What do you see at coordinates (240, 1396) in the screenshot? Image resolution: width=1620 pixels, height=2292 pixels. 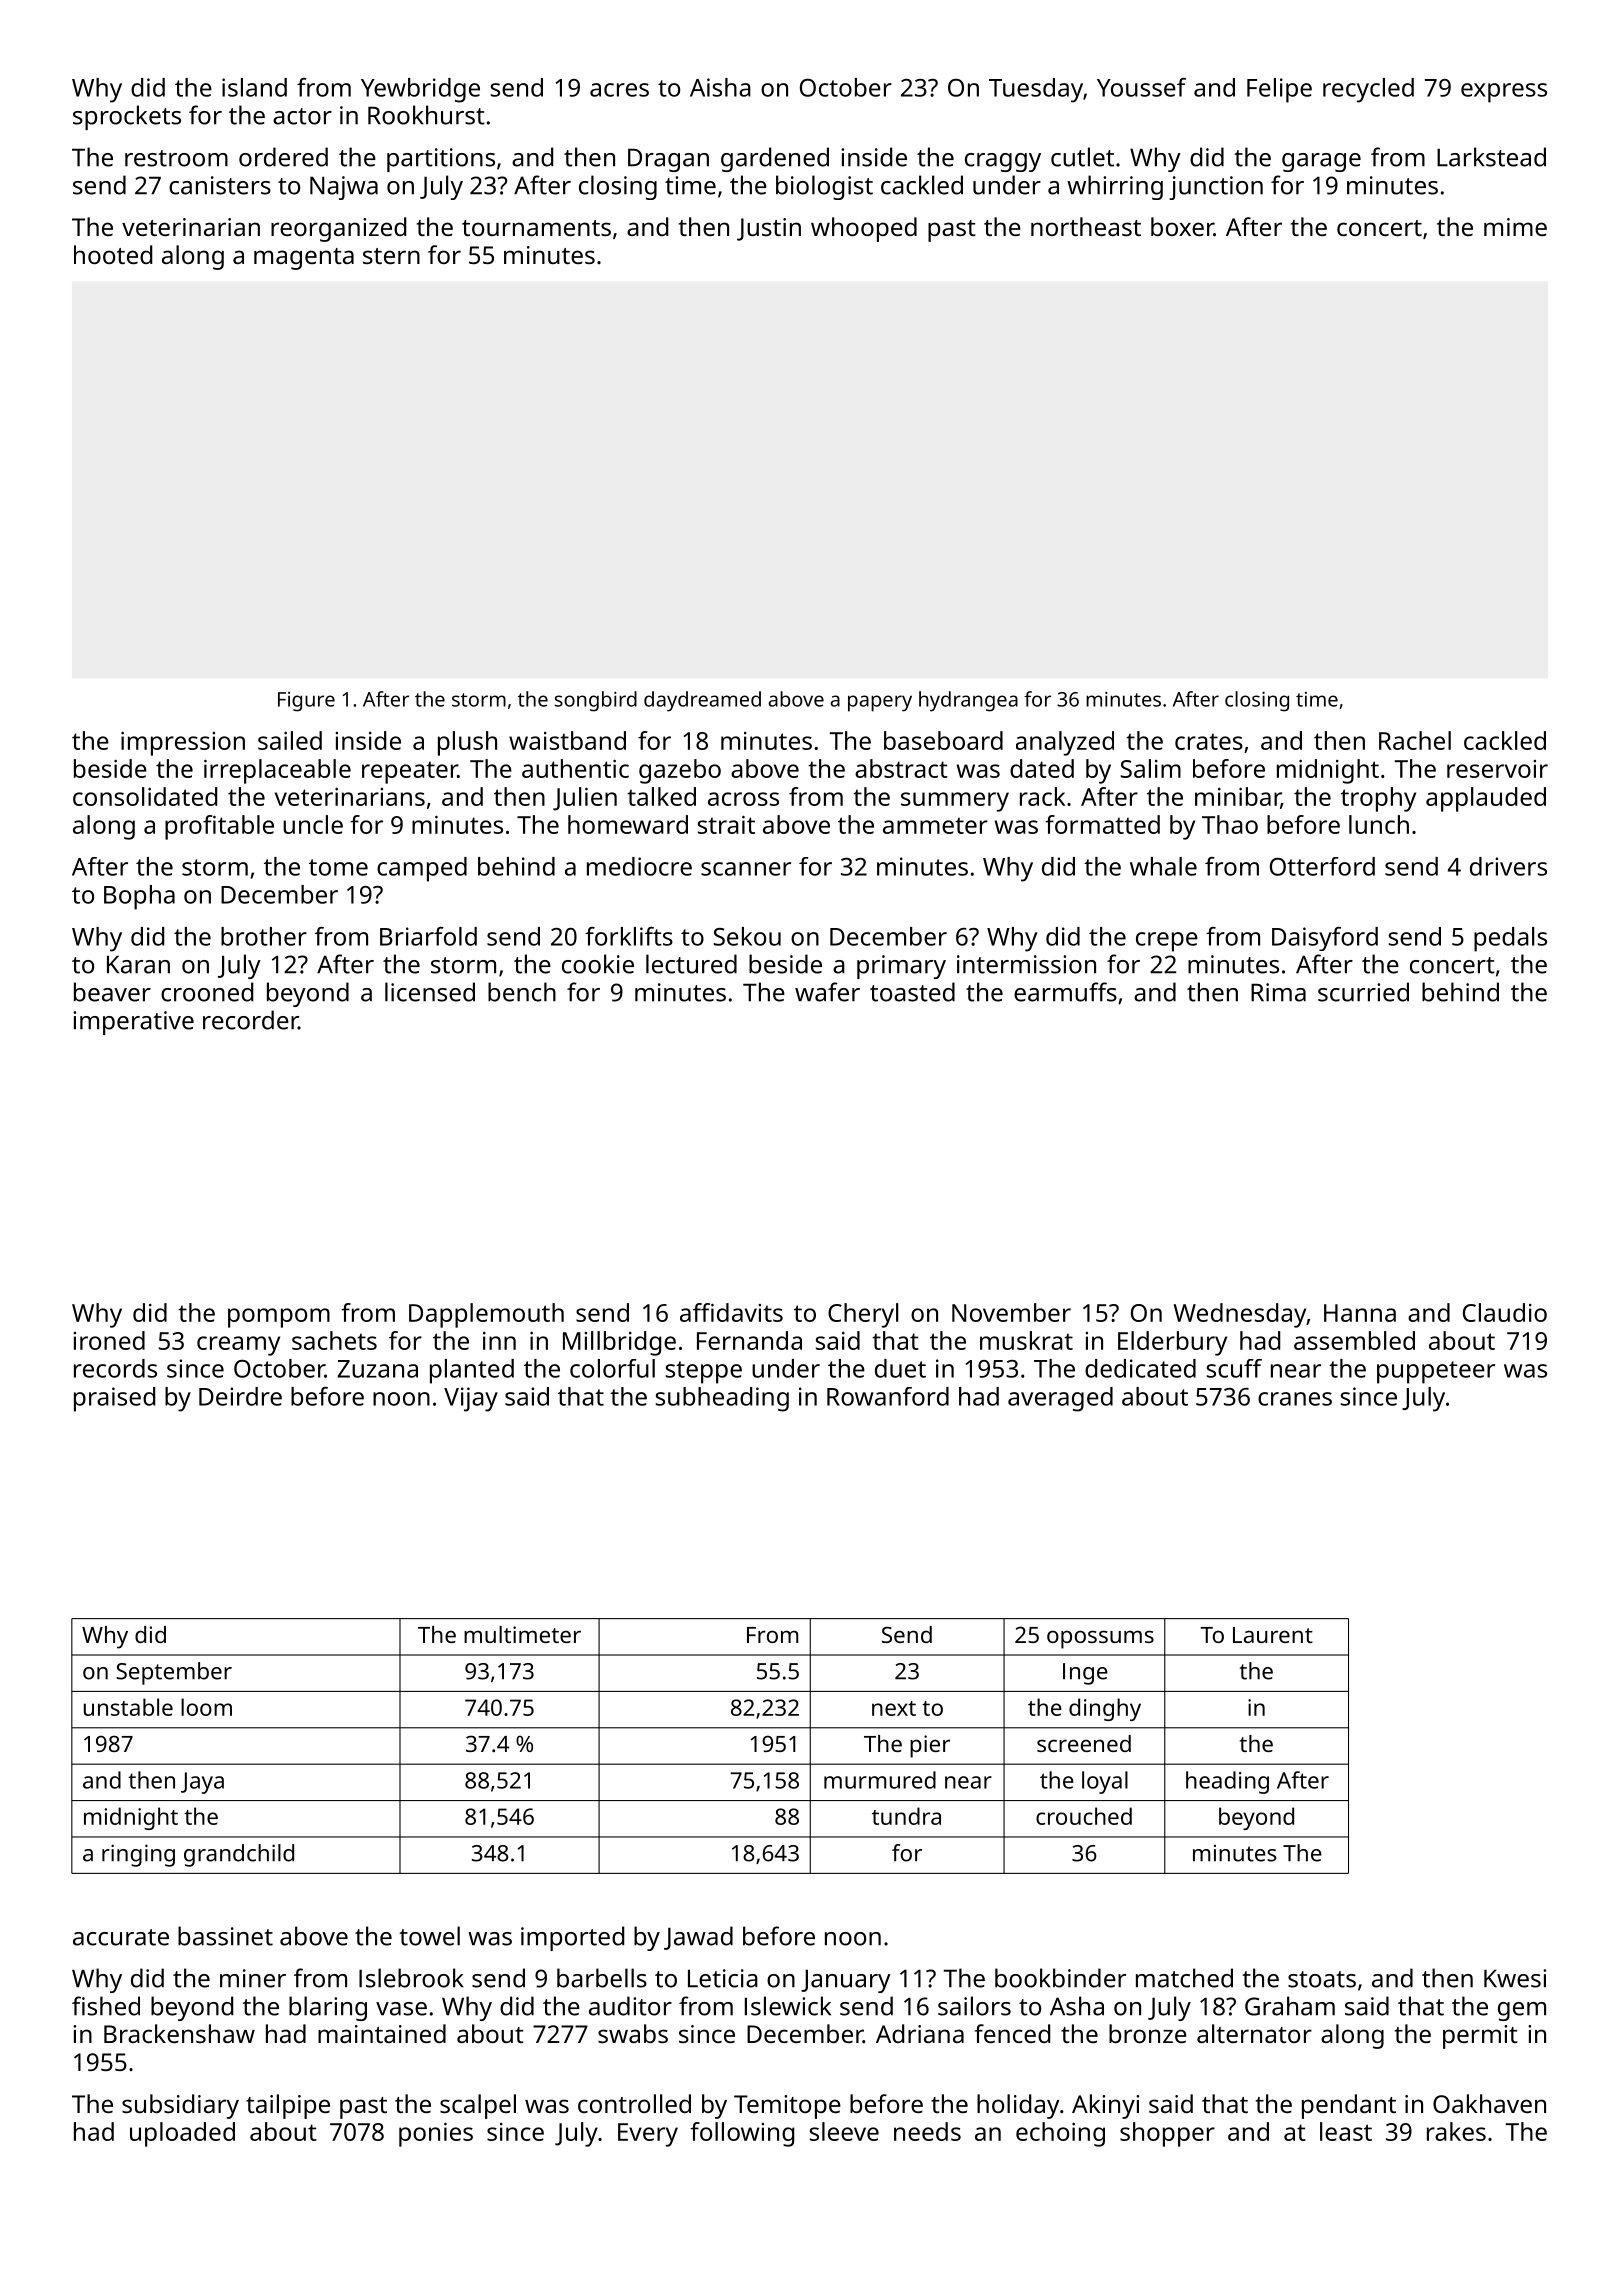 I see `Deirdre` at bounding box center [240, 1396].
